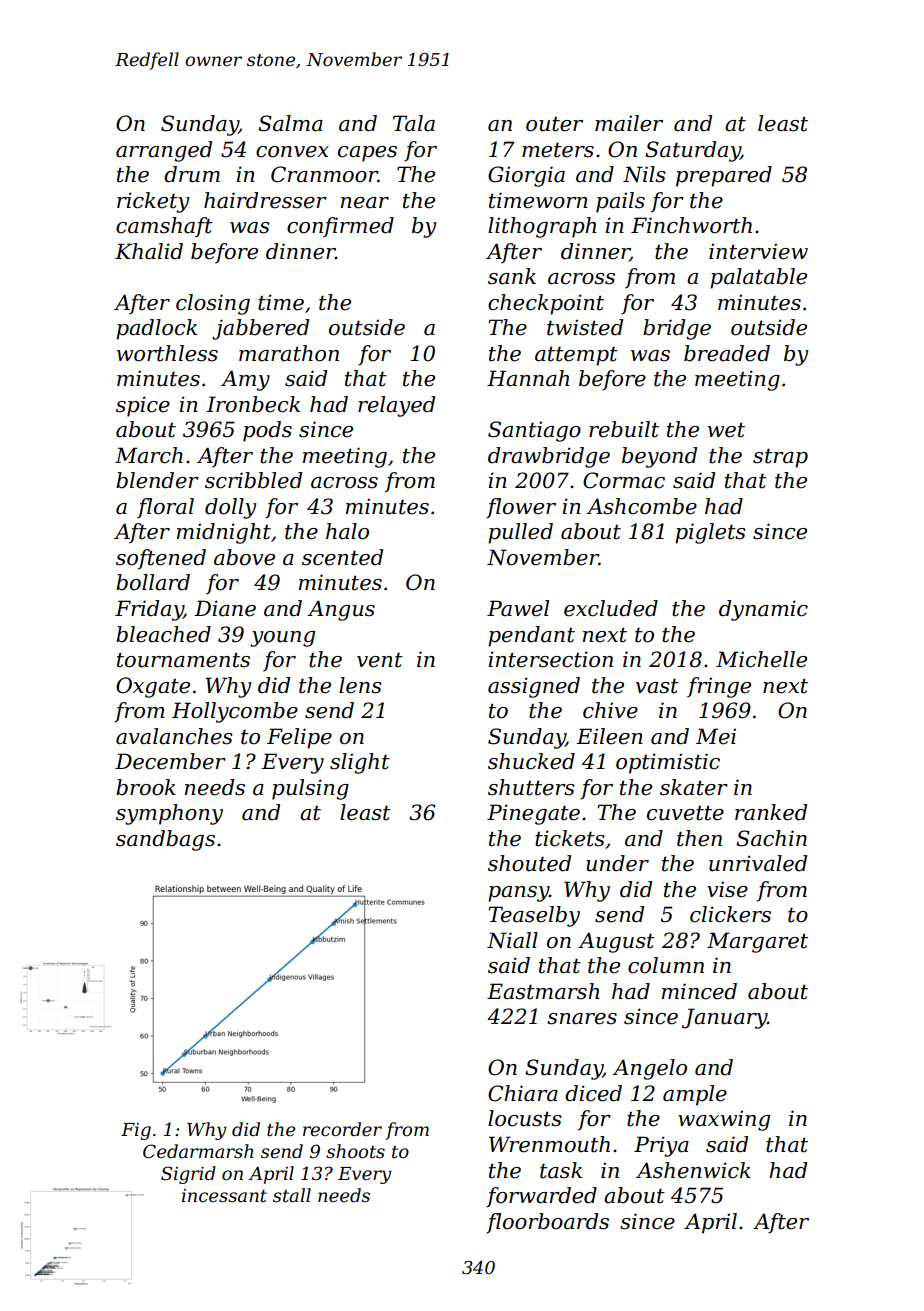 The height and width of the document is (1311, 924). Describe the element at coordinates (149, 251) in the document. I see `Khalid` at that location.
